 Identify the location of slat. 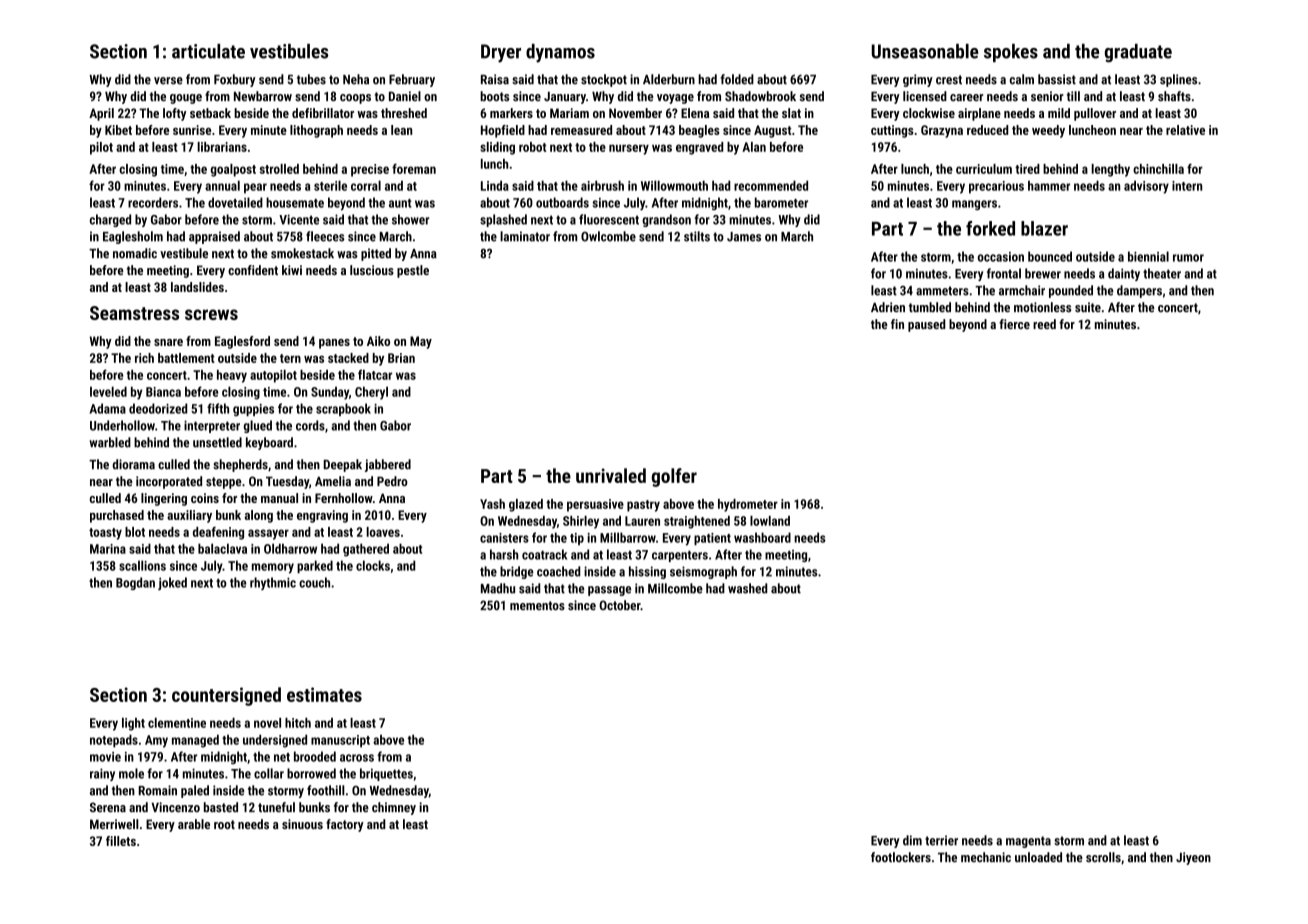
(791, 113).
